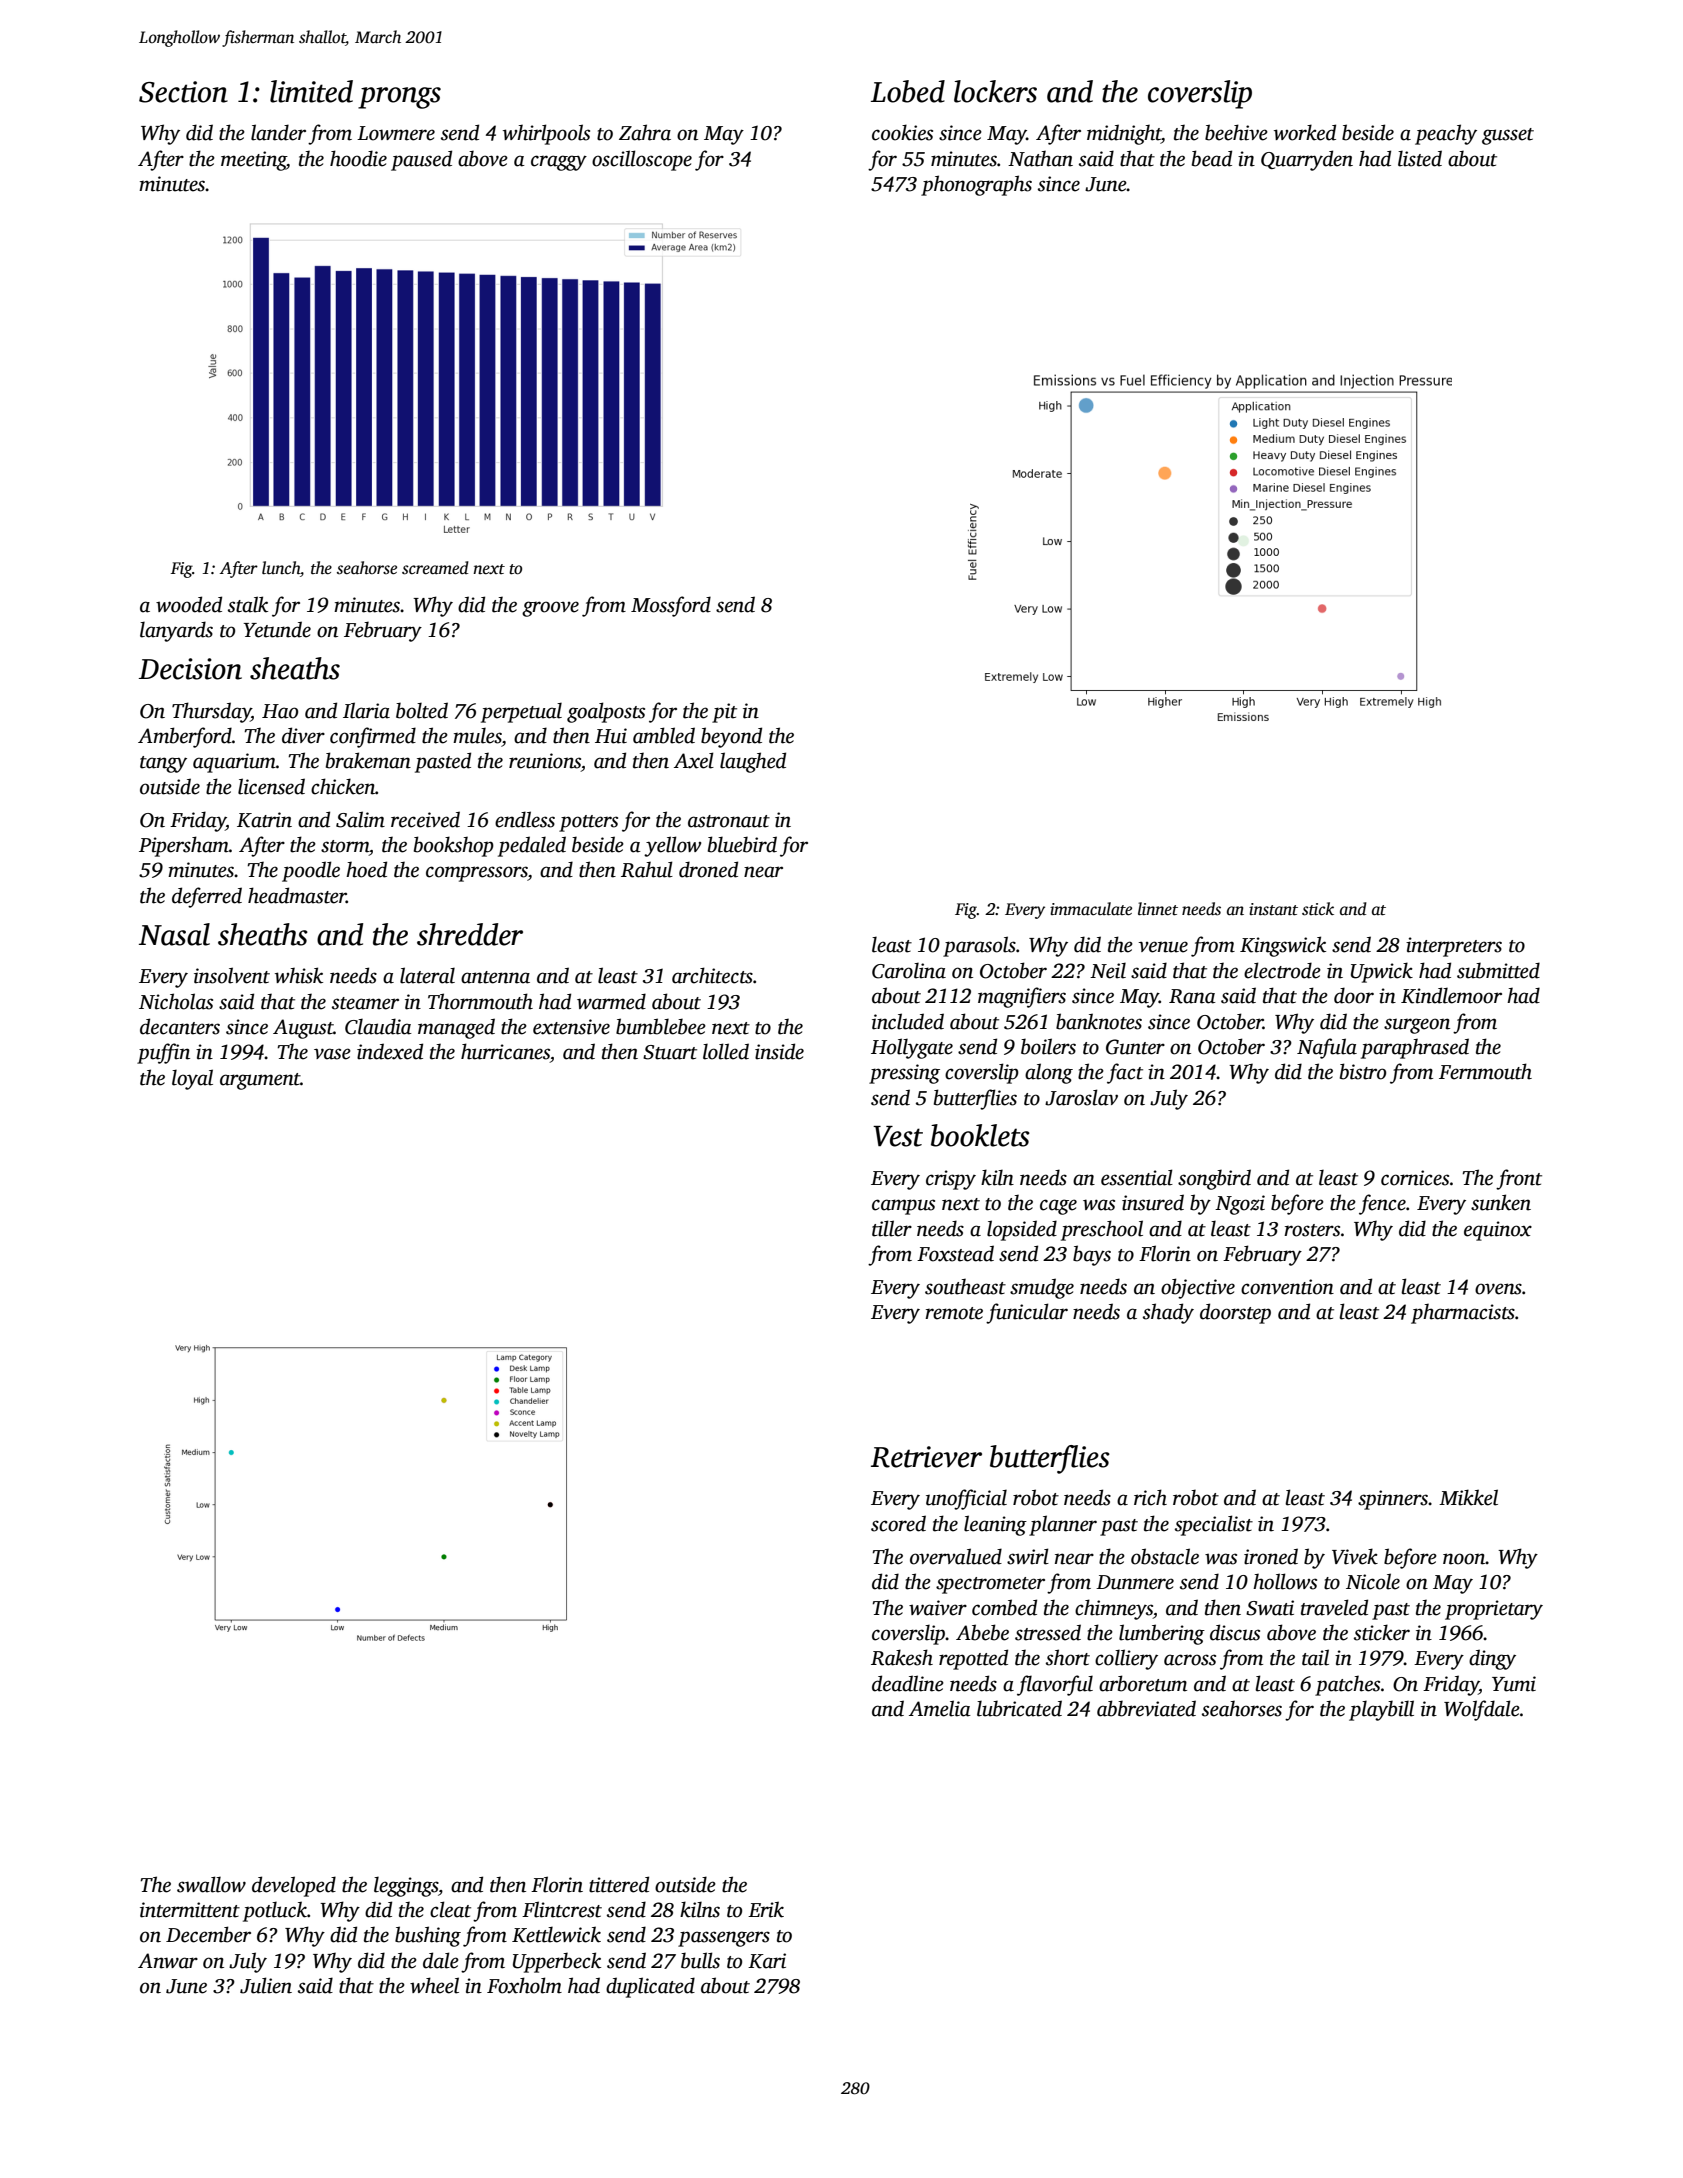  I want to click on cage, so click(1058, 1207).
